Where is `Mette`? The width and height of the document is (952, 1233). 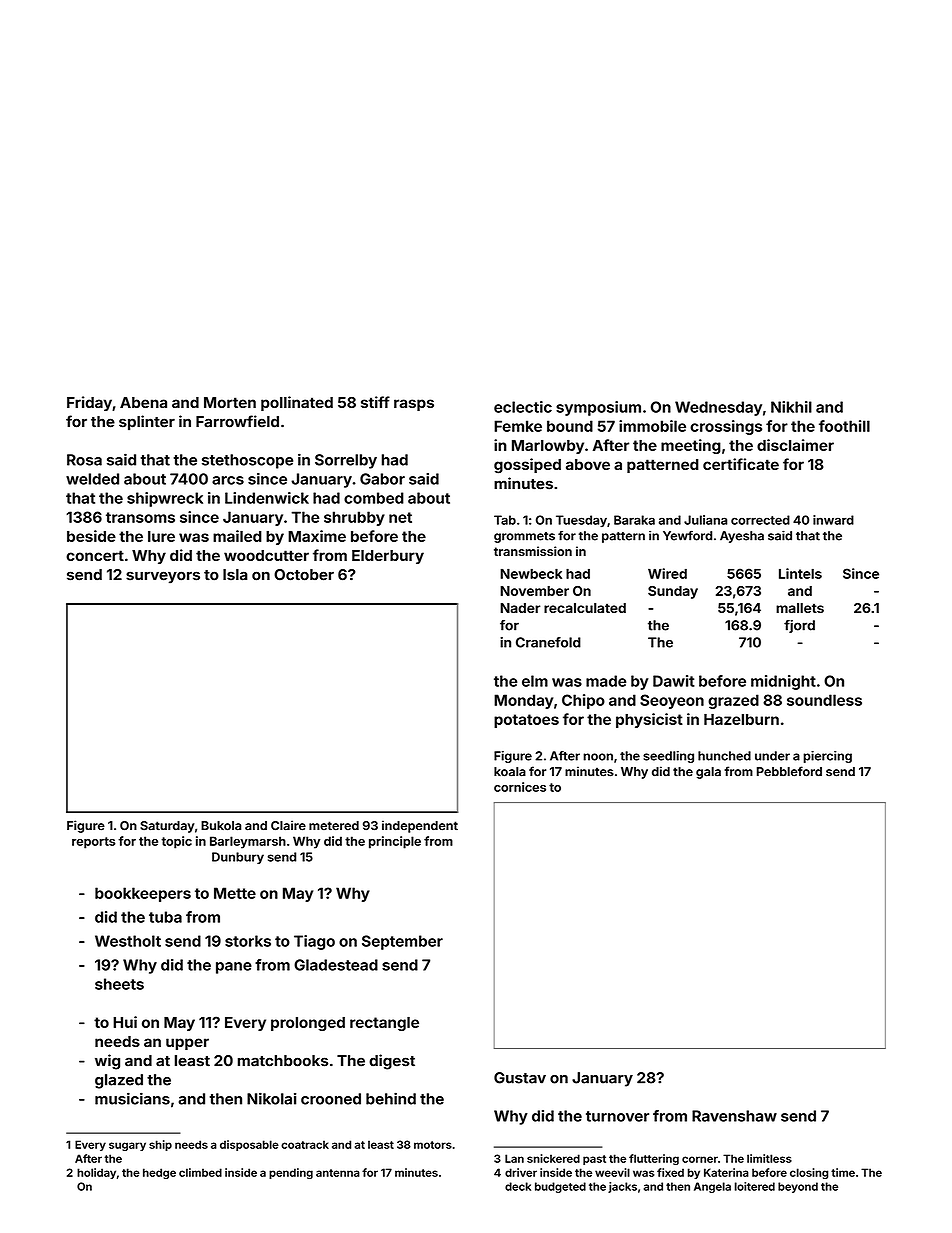
Mette is located at coordinates (235, 893).
